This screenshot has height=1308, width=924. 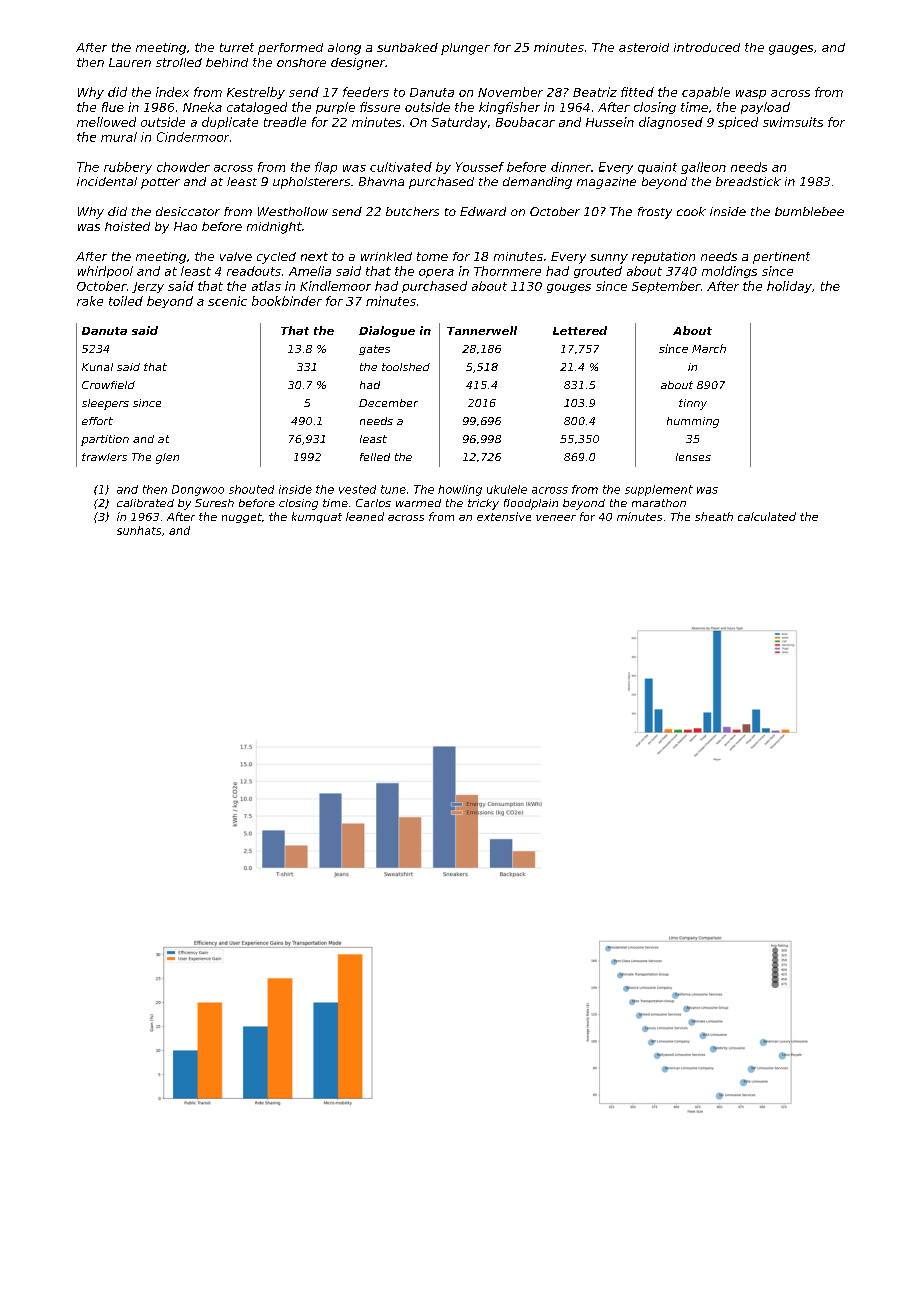 What do you see at coordinates (655, 213) in the screenshot?
I see `frosty` at bounding box center [655, 213].
